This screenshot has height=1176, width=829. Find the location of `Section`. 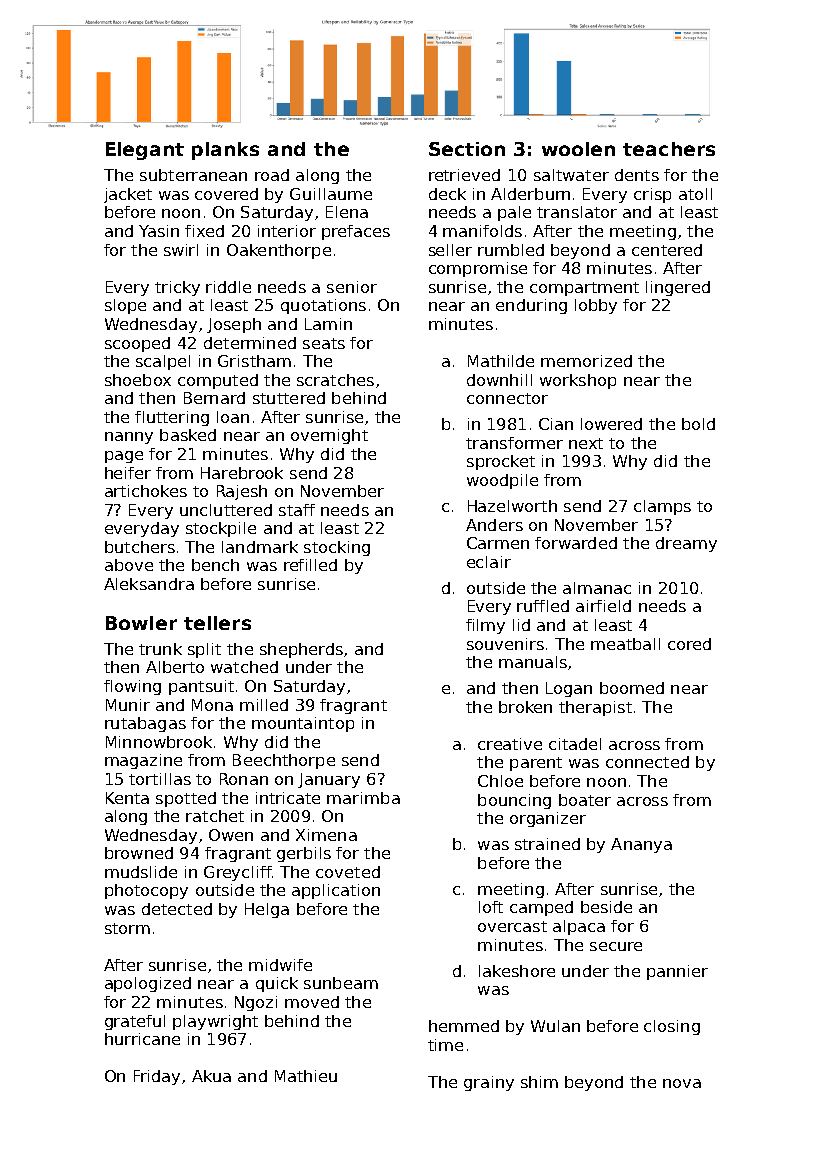

Section is located at coordinates (467, 149).
